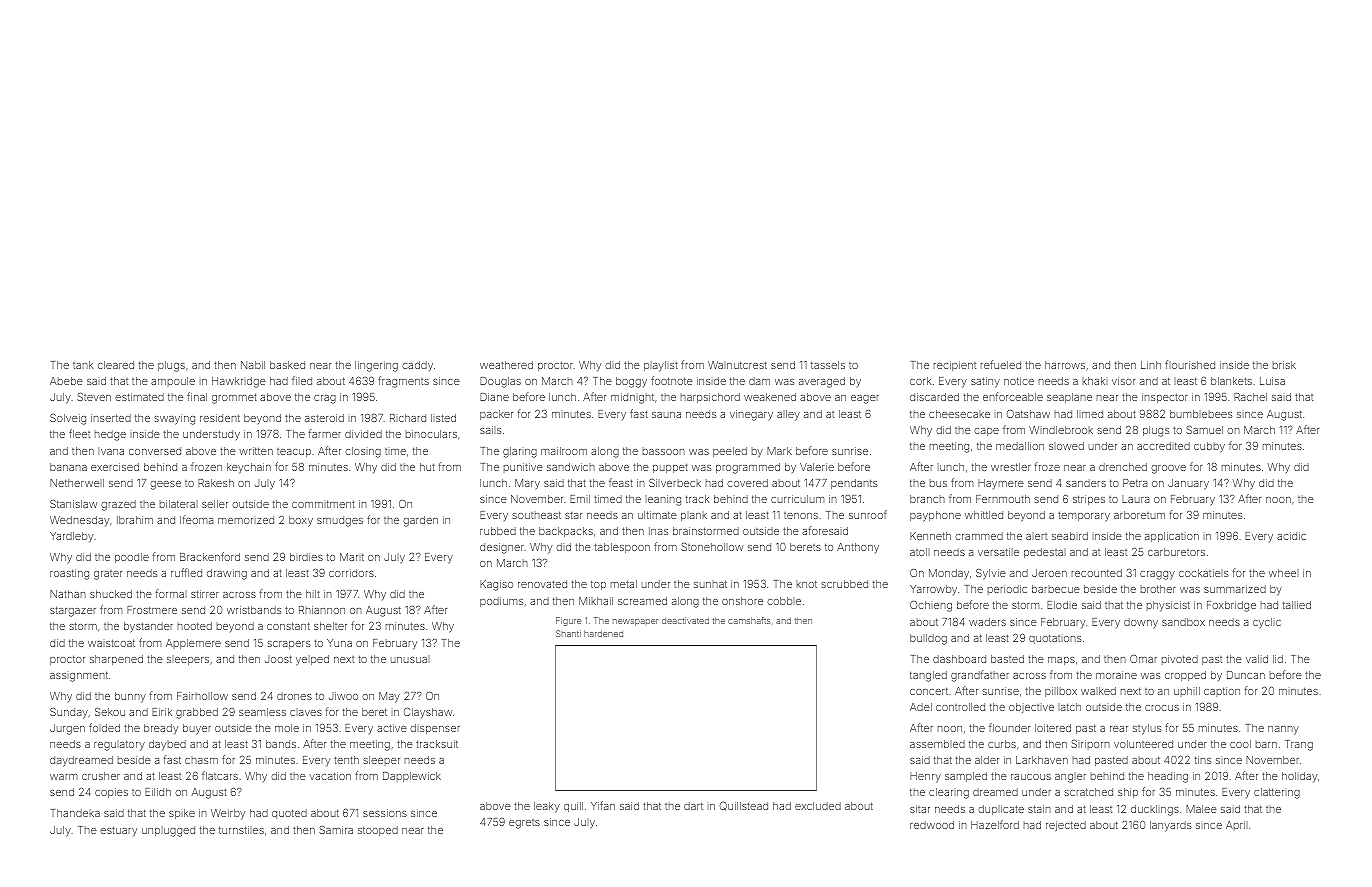 The height and width of the screenshot is (887, 1372). I want to click on harrows, so click(1065, 365).
